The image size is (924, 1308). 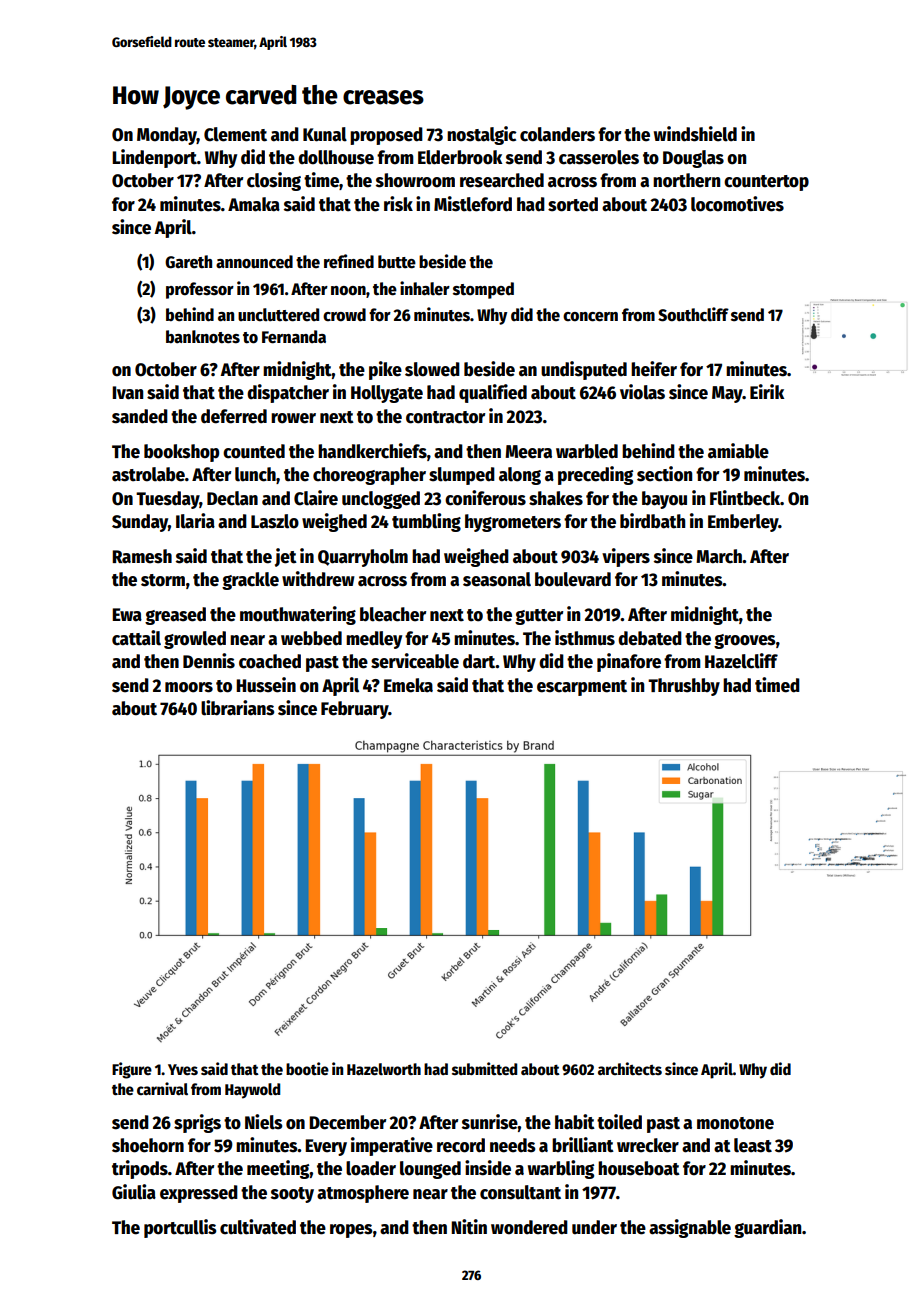 I want to click on assignable, so click(x=690, y=1228).
